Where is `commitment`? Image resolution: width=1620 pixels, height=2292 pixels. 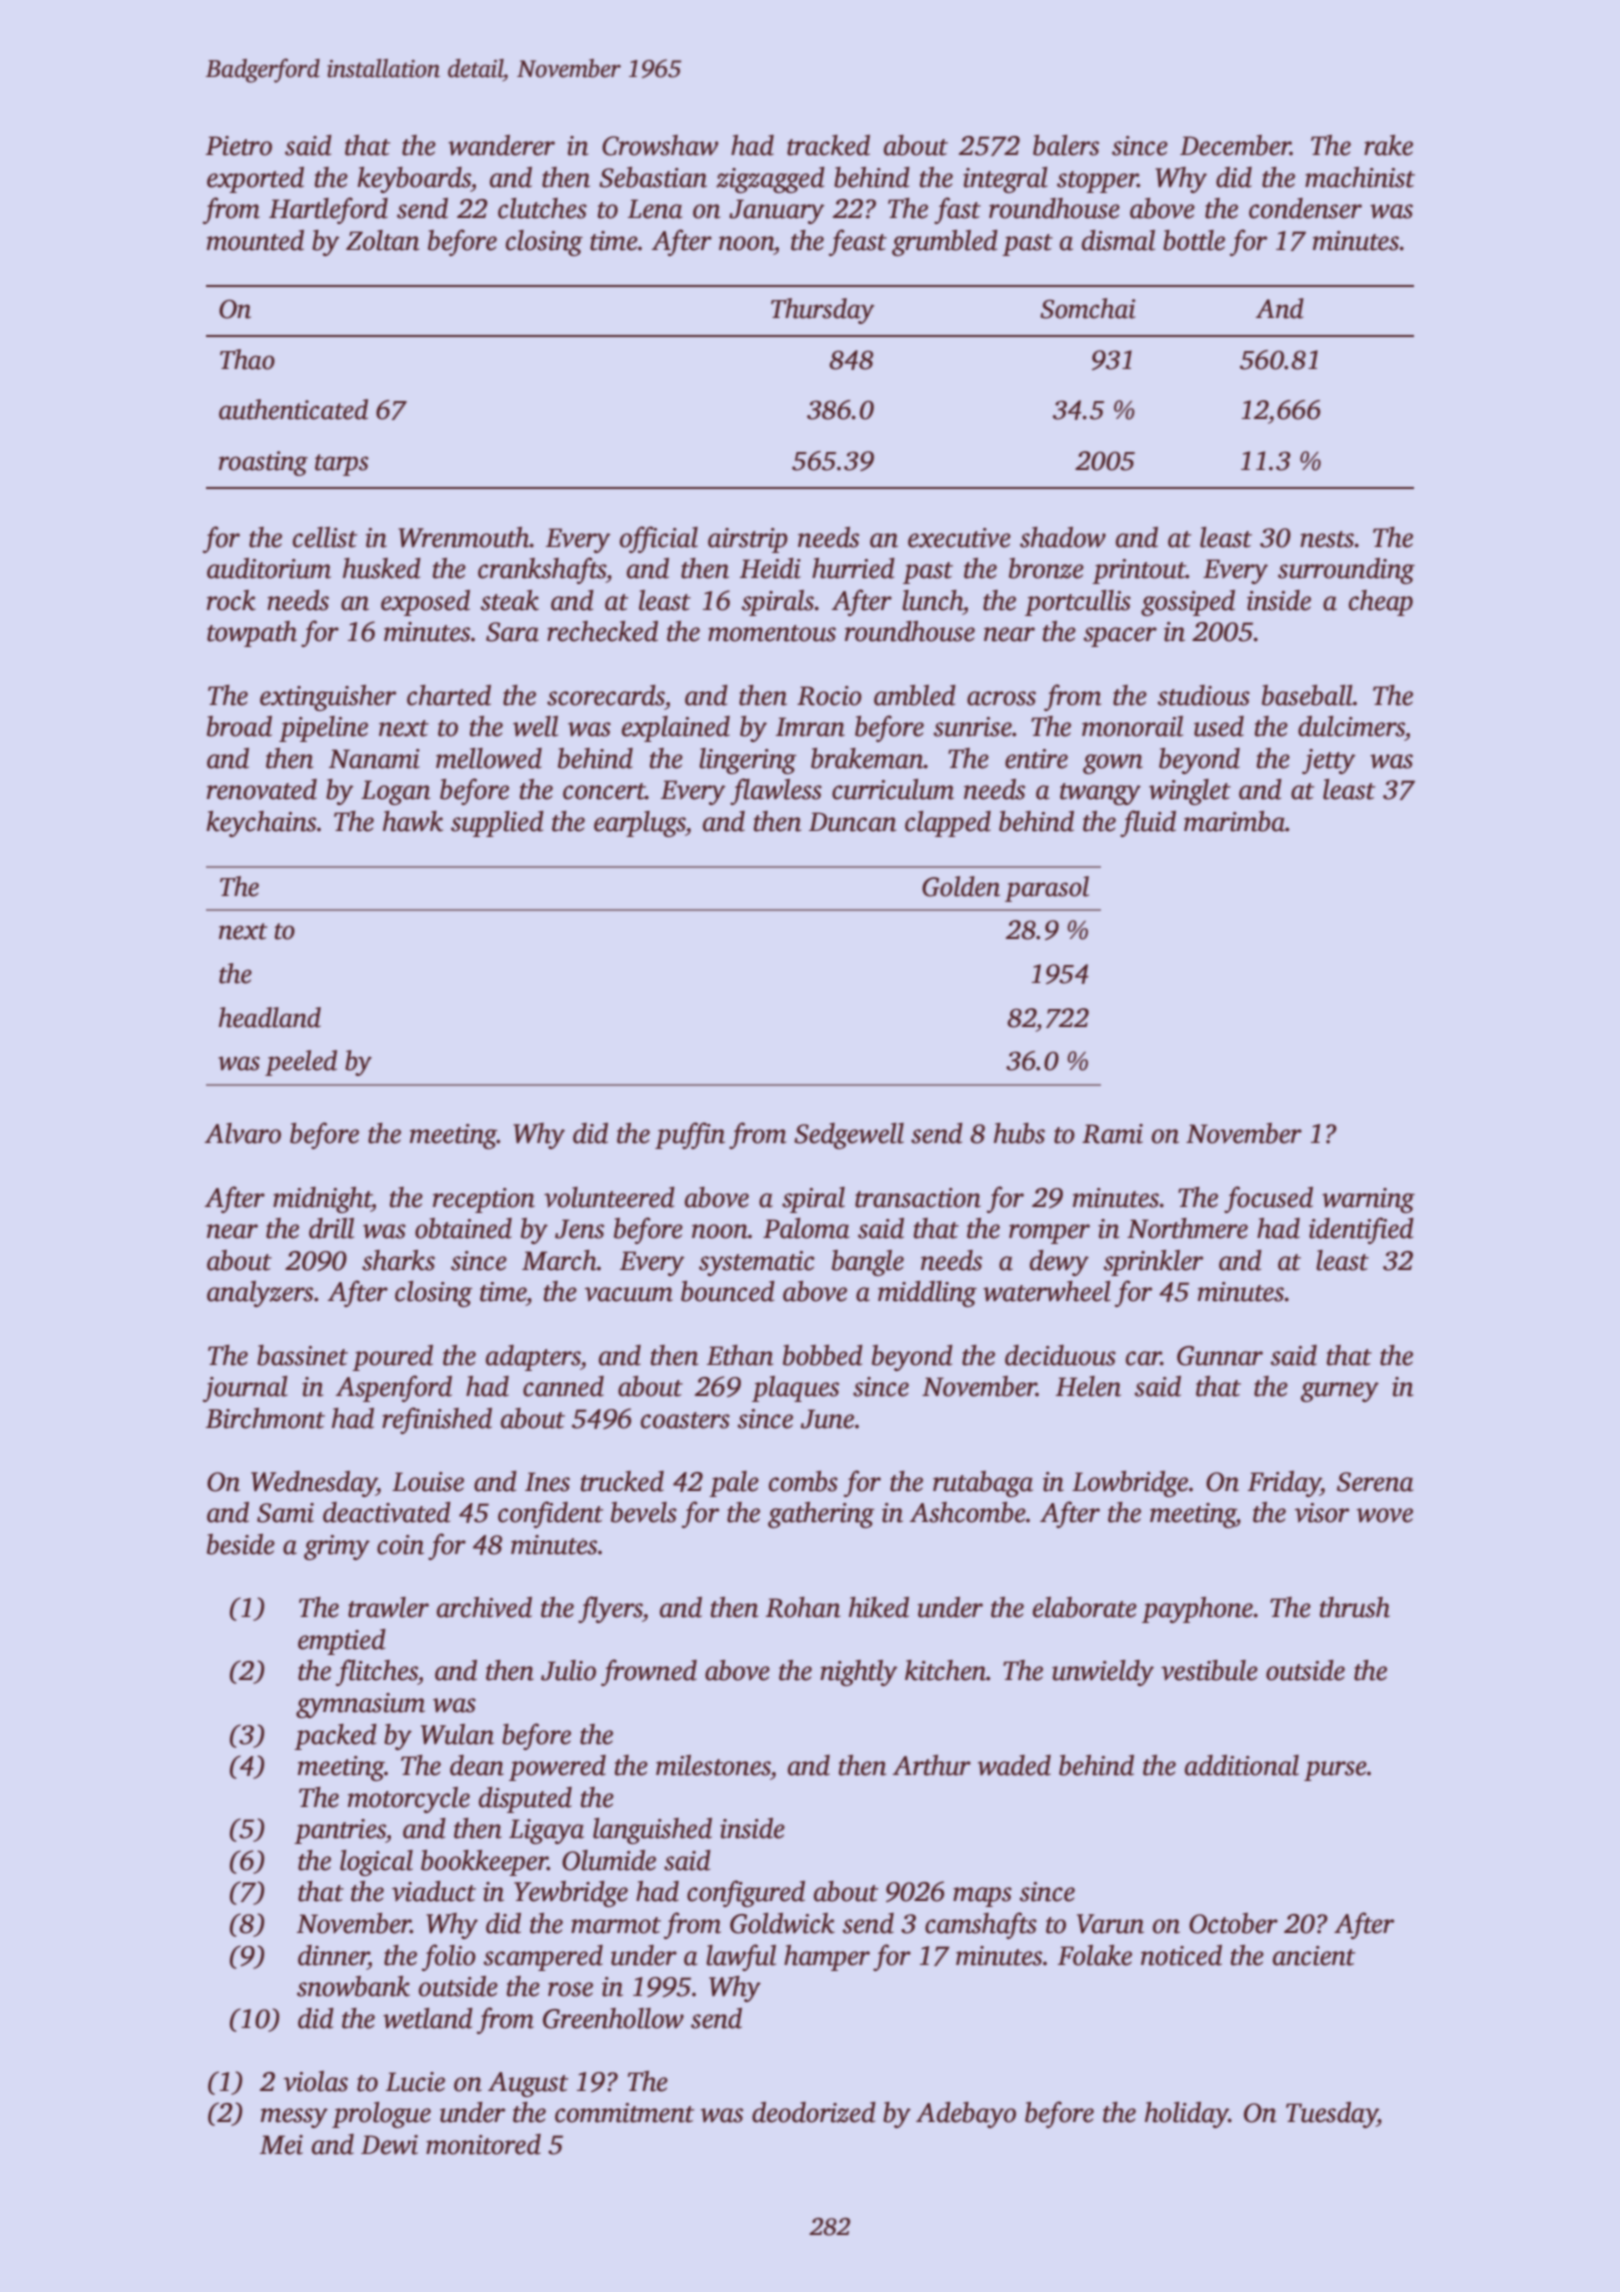
commitment is located at coordinates (624, 2113).
